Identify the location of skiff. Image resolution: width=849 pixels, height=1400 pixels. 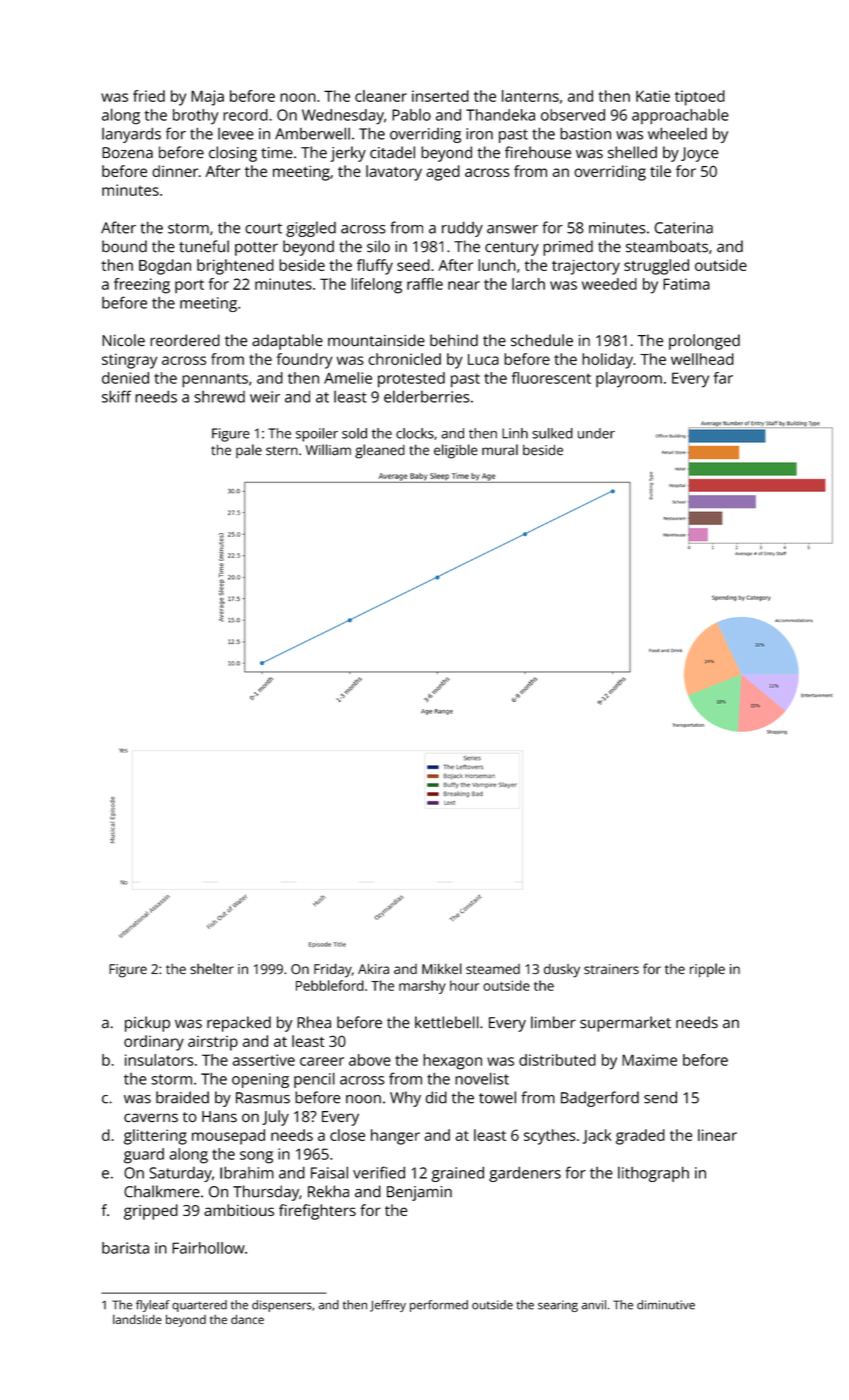
(116, 396).
